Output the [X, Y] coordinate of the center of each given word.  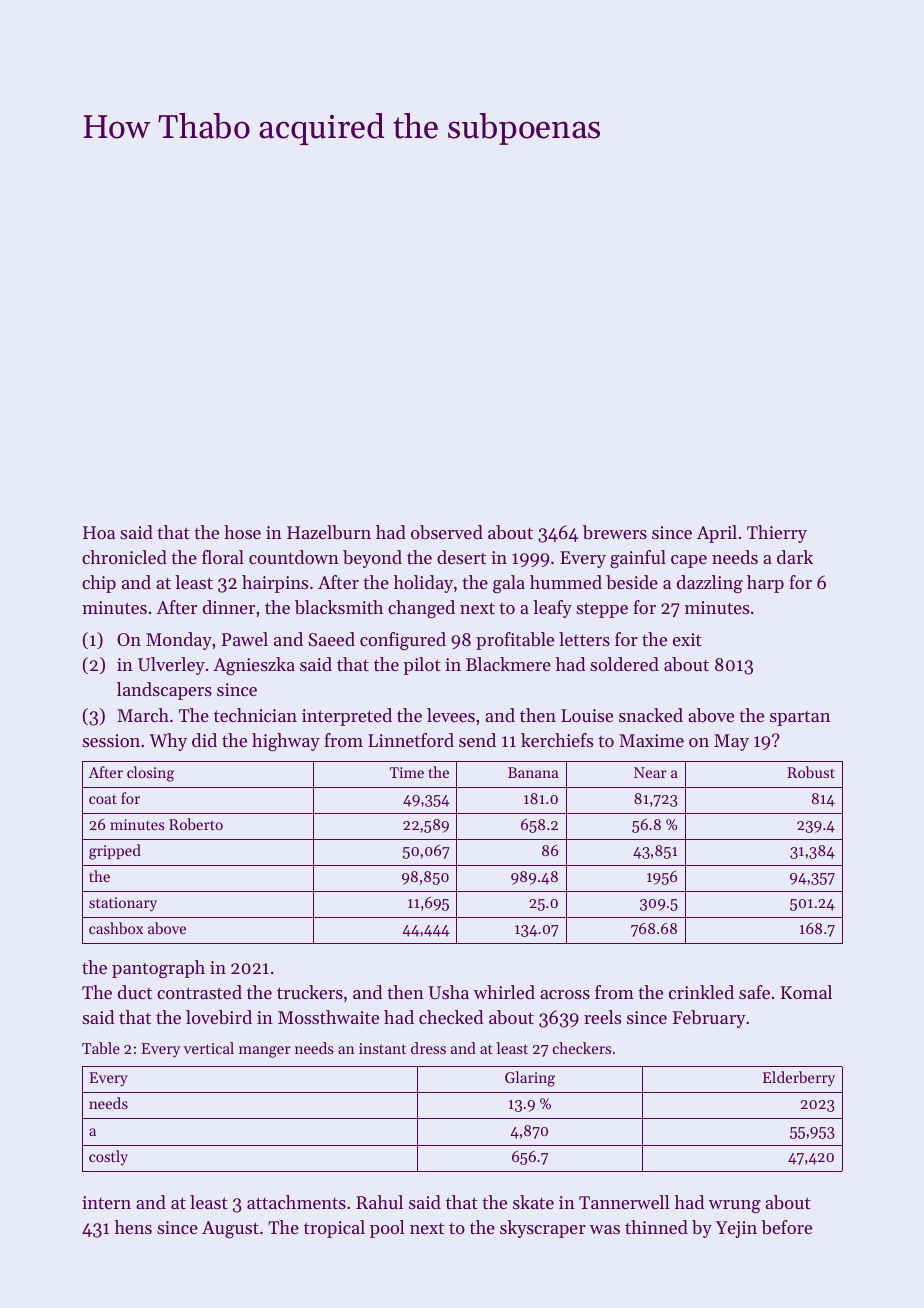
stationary [123, 904]
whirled [504, 992]
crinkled [701, 992]
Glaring [530, 1079]
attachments [296, 1202]
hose [242, 532]
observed [447, 532]
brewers [615, 532]
